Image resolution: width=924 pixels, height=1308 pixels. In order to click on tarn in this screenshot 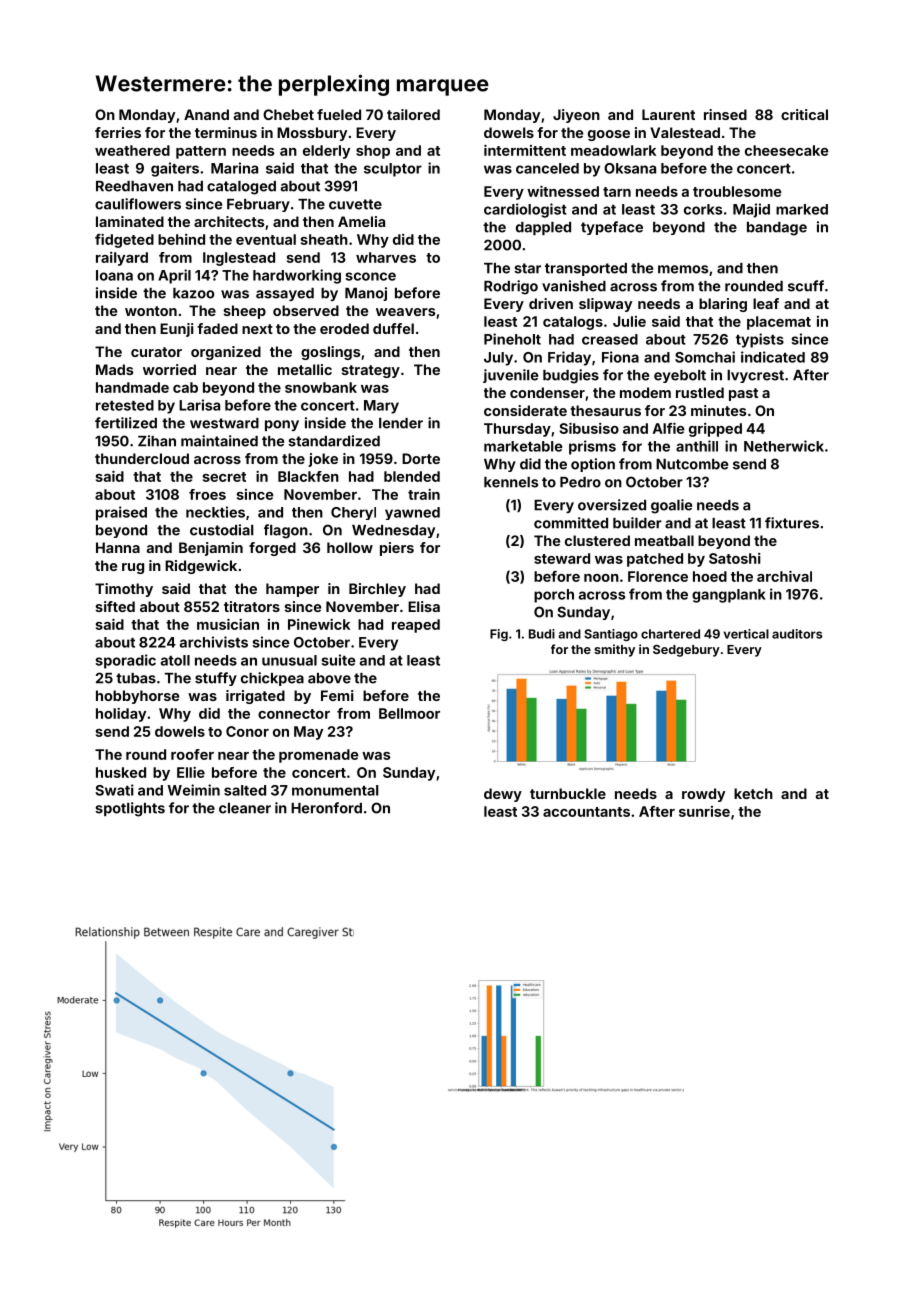, I will do `click(617, 192)`.
